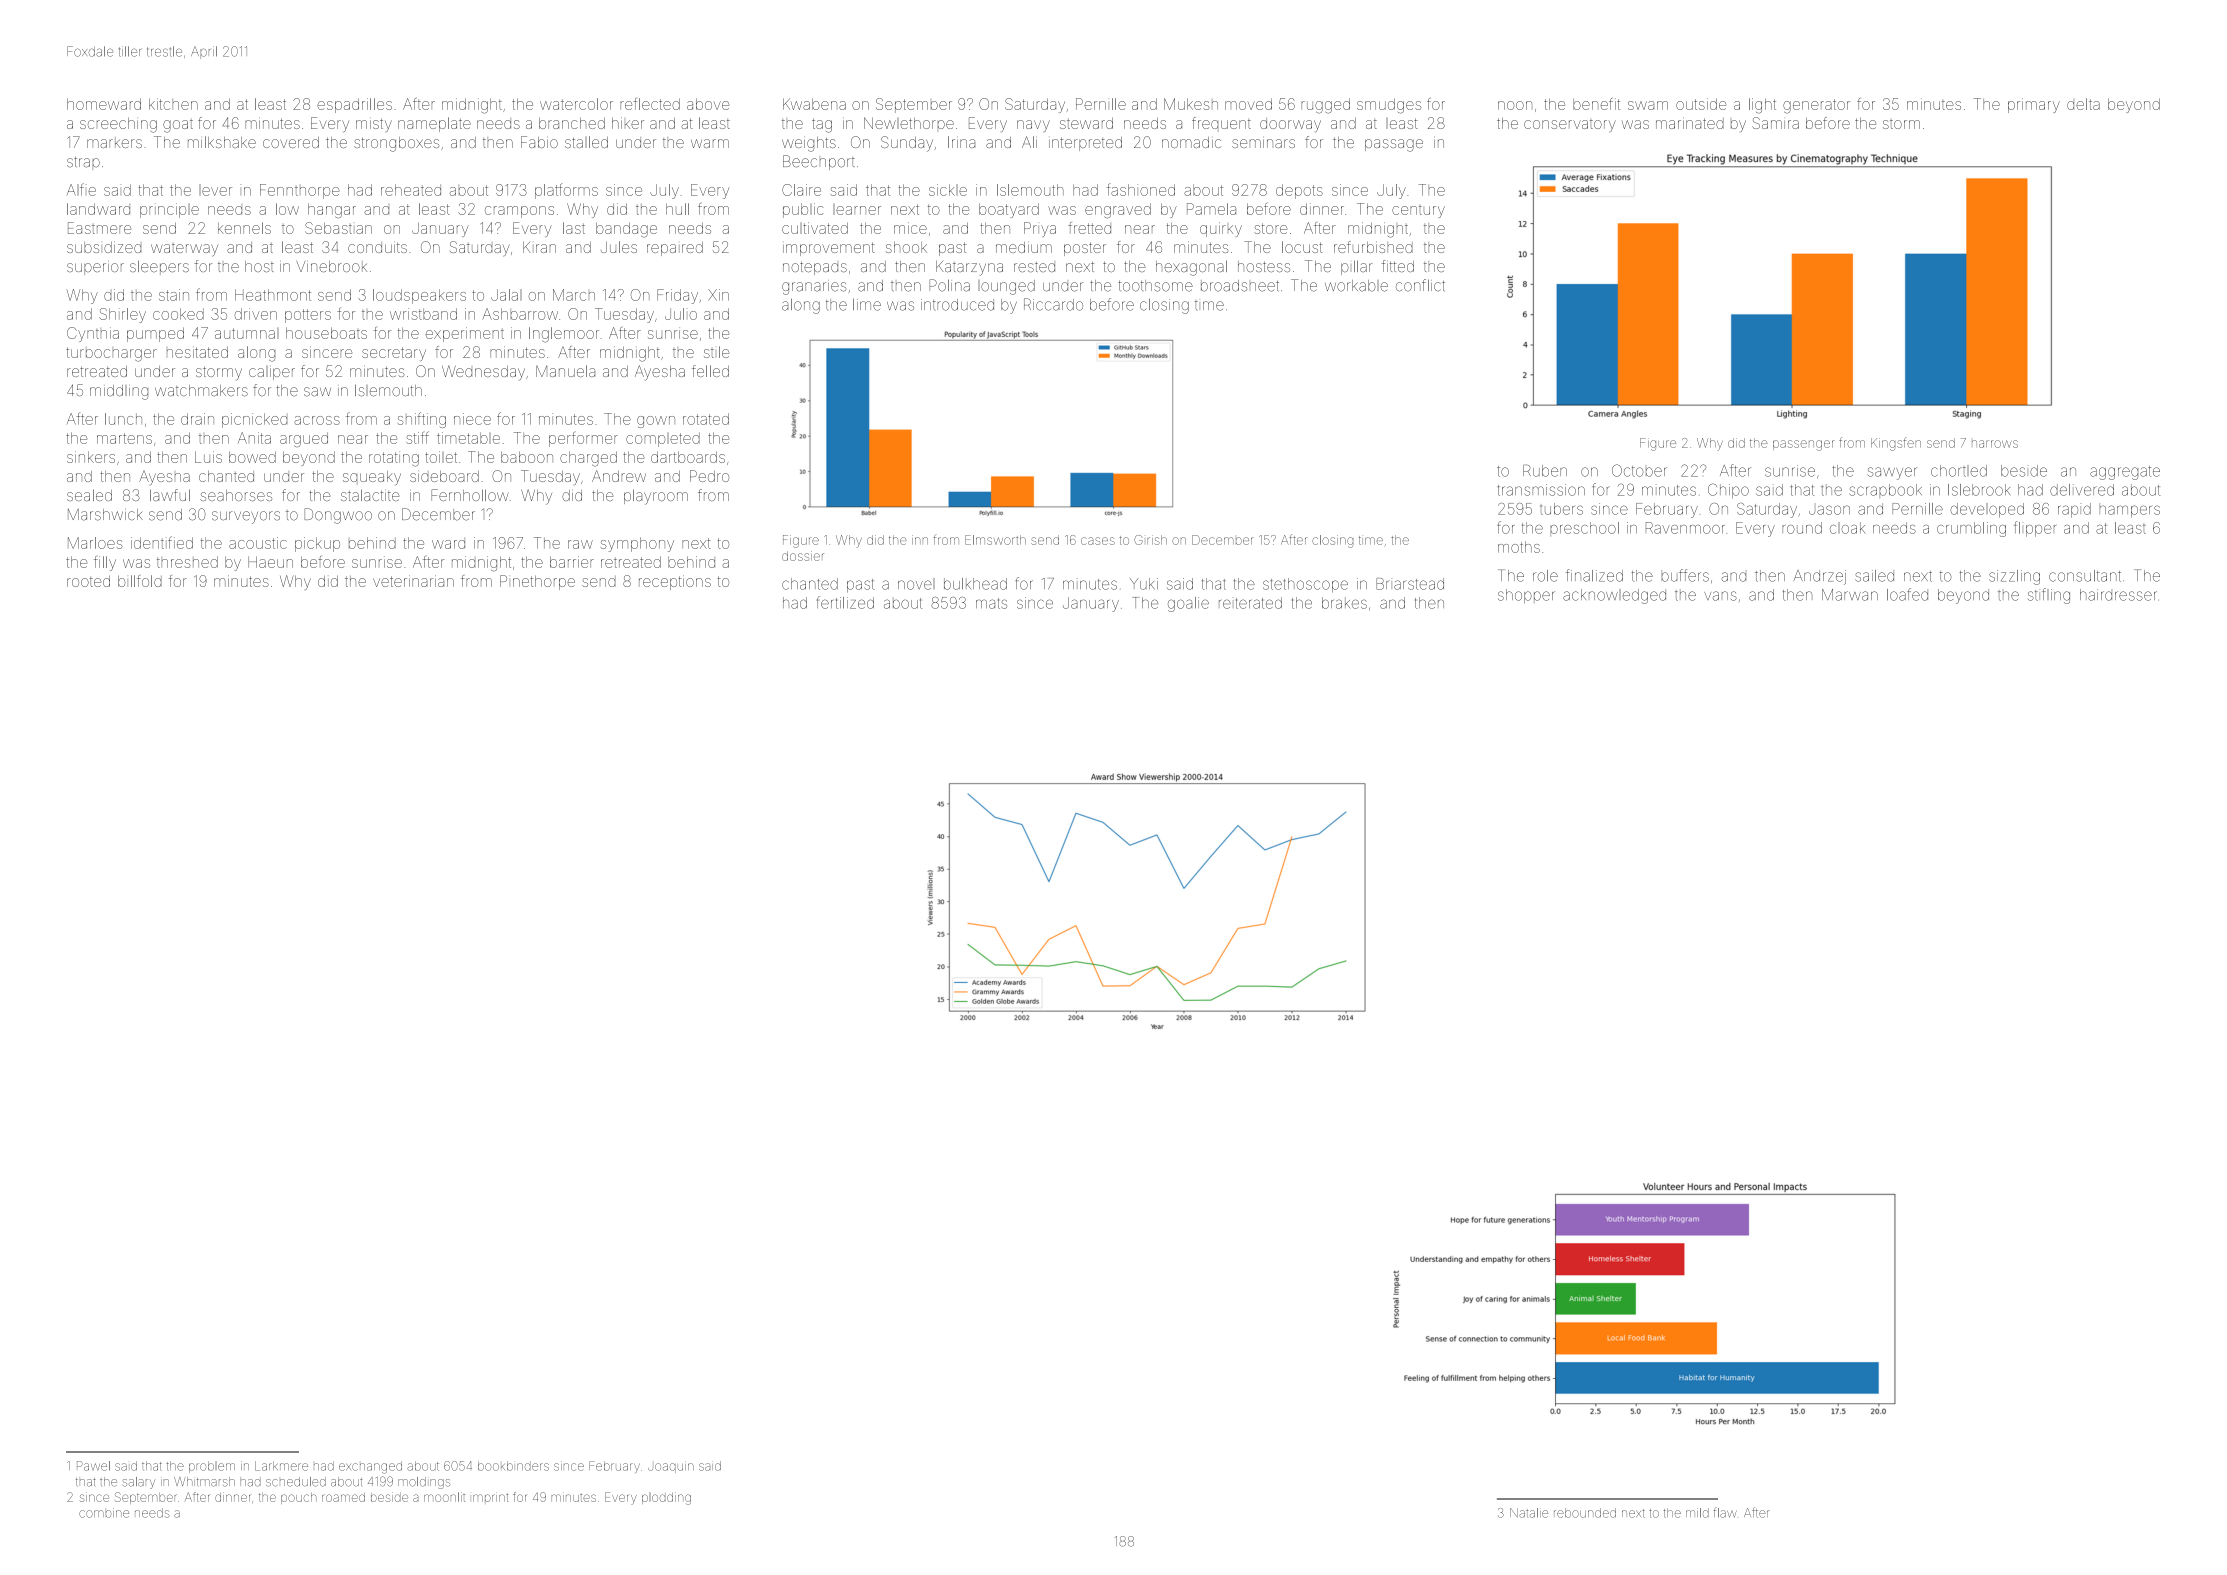  What do you see at coordinates (413, 581) in the document?
I see `veterinarian` at bounding box center [413, 581].
